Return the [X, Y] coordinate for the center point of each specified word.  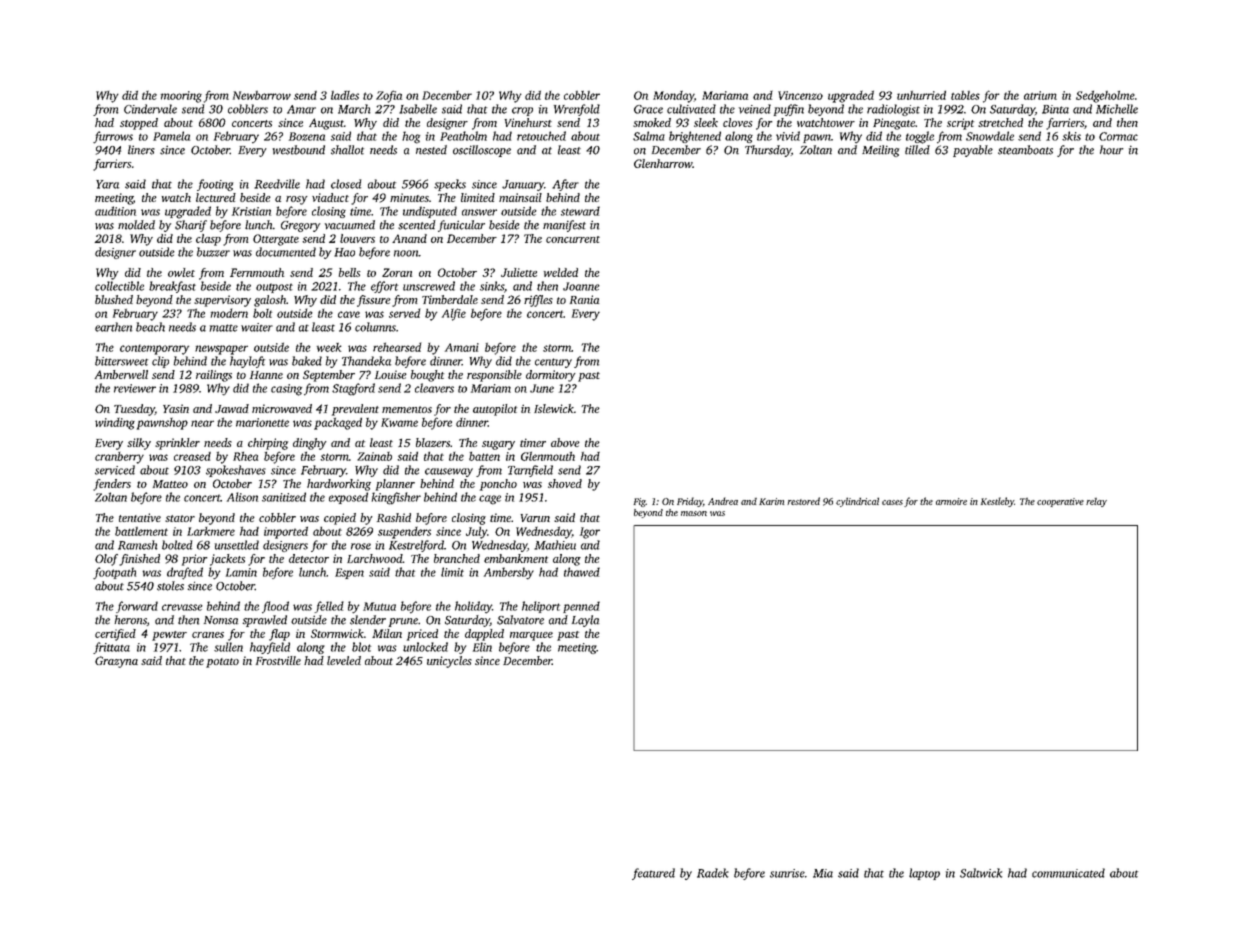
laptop [924, 874]
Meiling [880, 151]
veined [755, 109]
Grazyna [116, 662]
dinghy [310, 444]
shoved [565, 483]
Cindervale [150, 109]
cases [892, 502]
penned [581, 607]
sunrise [787, 873]
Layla [585, 621]
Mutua [379, 606]
